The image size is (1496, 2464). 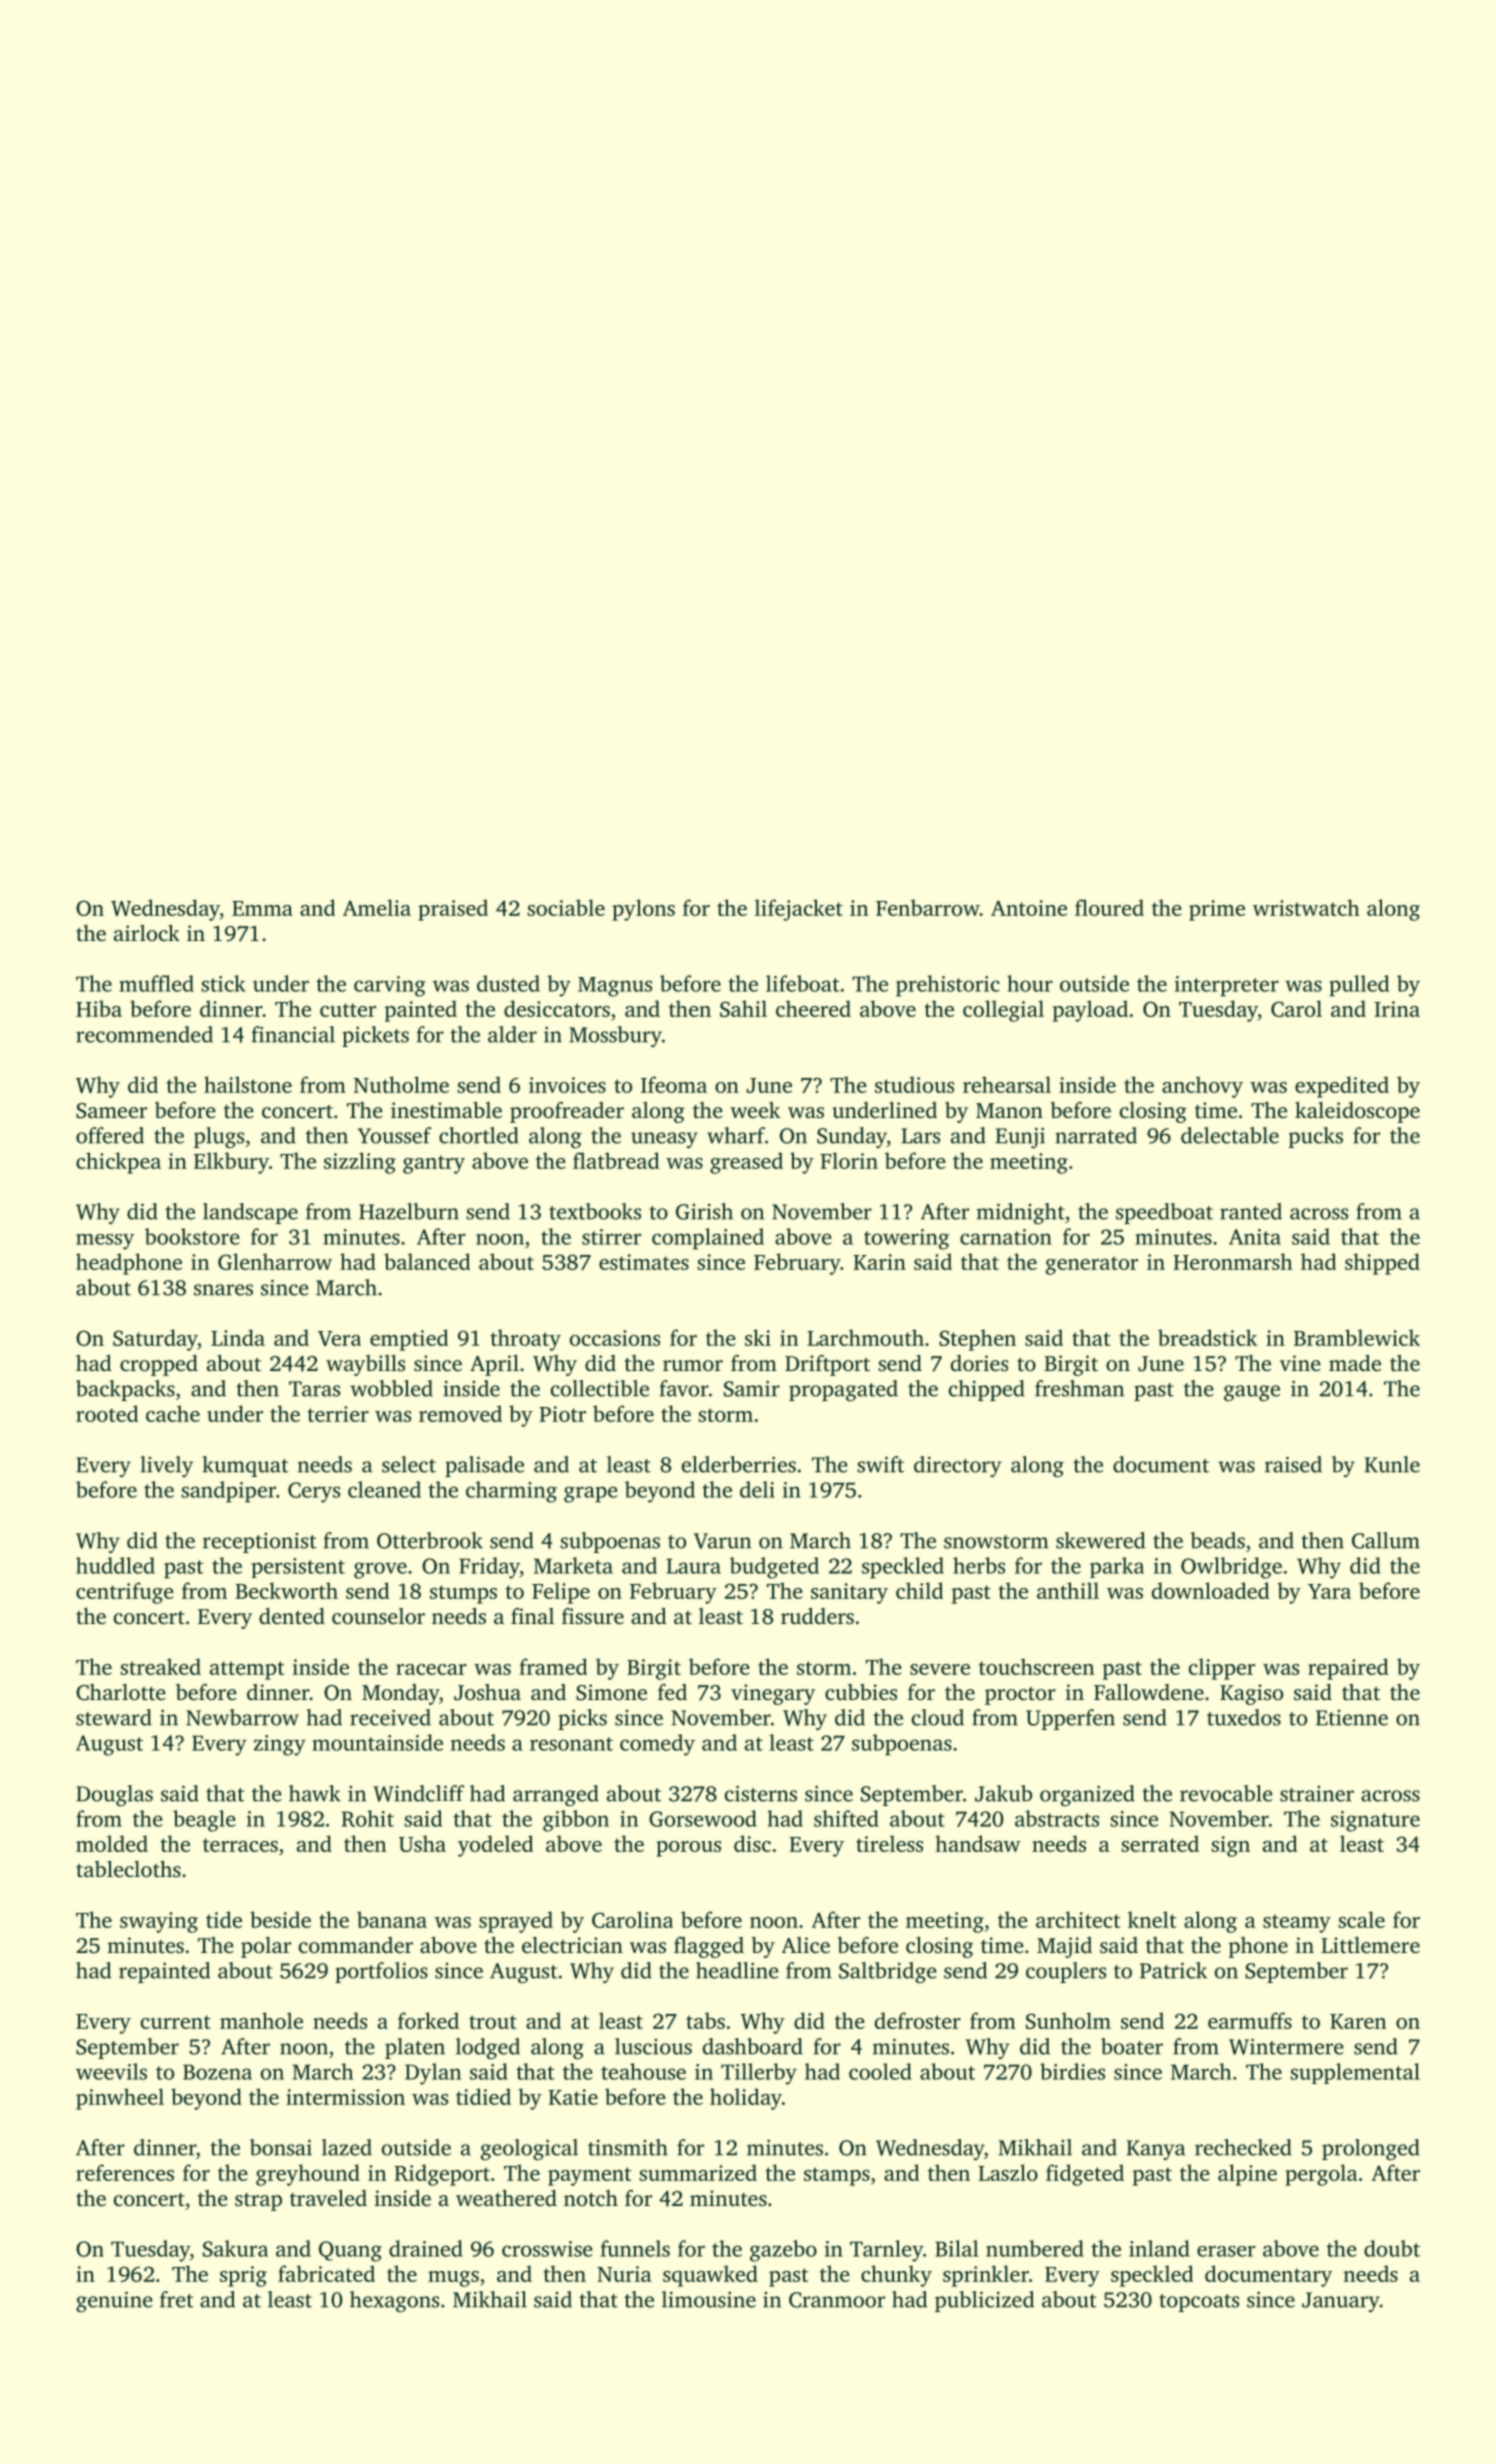 What do you see at coordinates (1211, 1590) in the screenshot?
I see `downloaded` at bounding box center [1211, 1590].
